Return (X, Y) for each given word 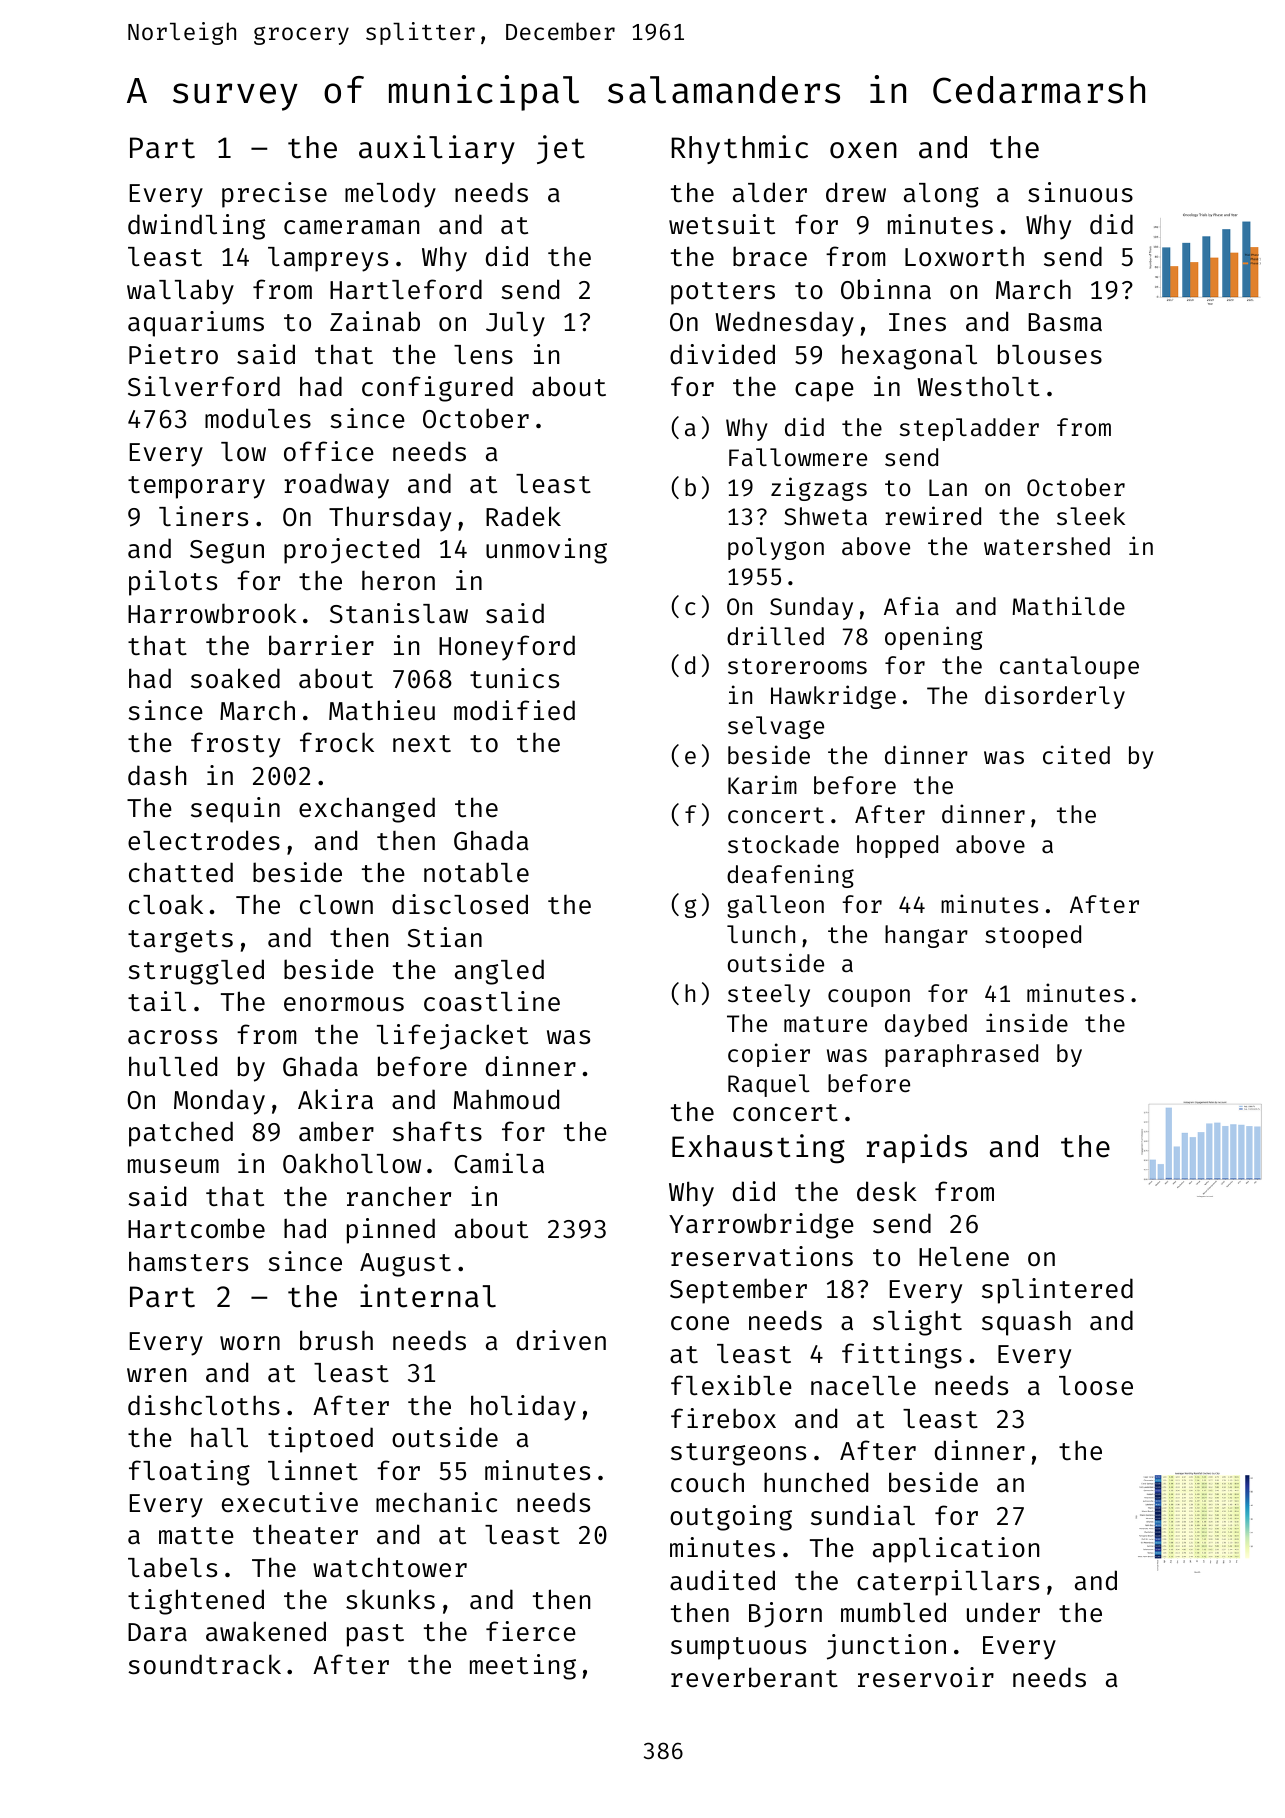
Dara (157, 1632)
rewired (933, 515)
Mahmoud (506, 1099)
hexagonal (909, 357)
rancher (399, 1196)
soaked (235, 678)
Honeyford (507, 648)
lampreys (328, 259)
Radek (523, 516)
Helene (964, 1257)
